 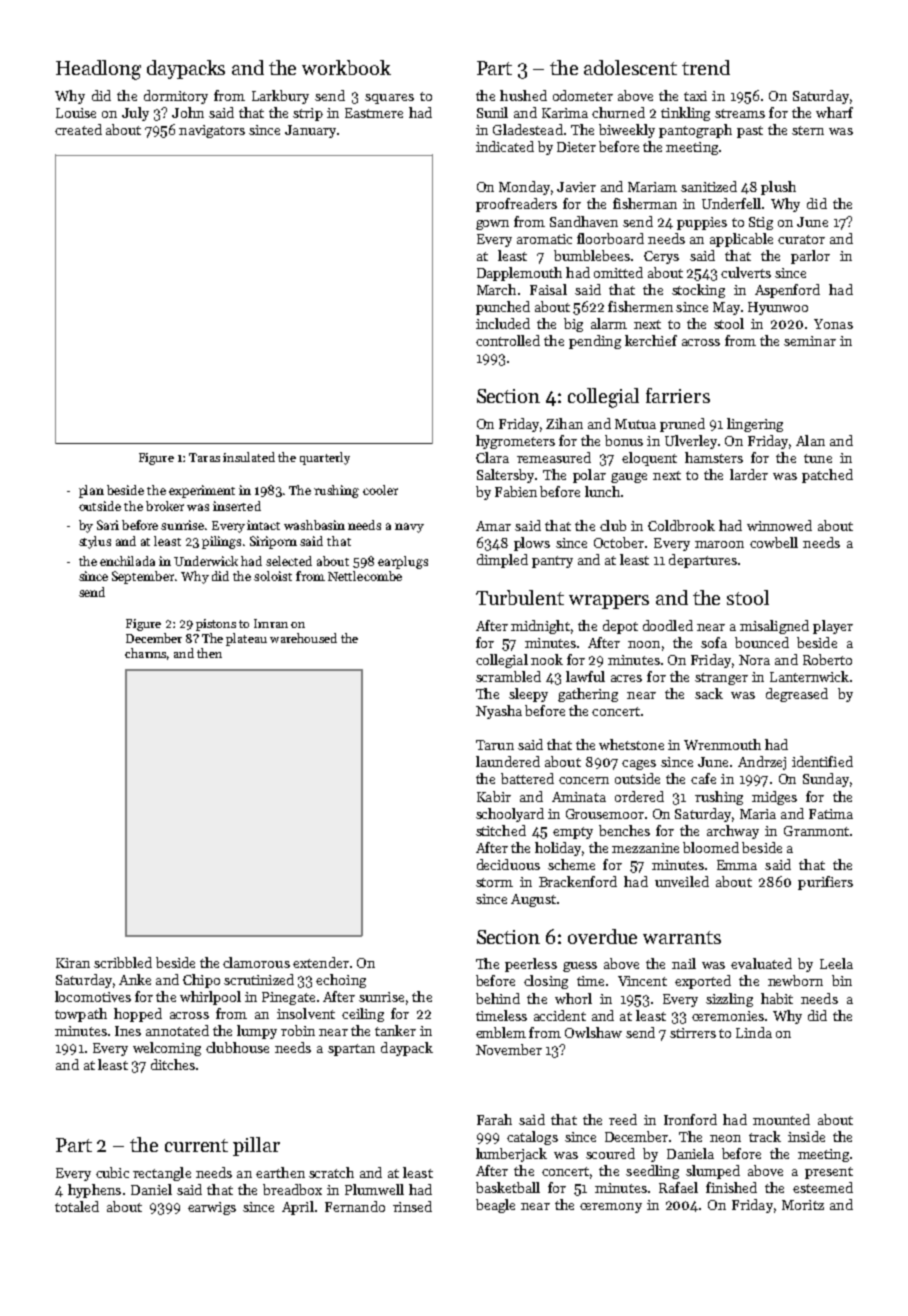 I want to click on totaled, so click(x=77, y=1206).
